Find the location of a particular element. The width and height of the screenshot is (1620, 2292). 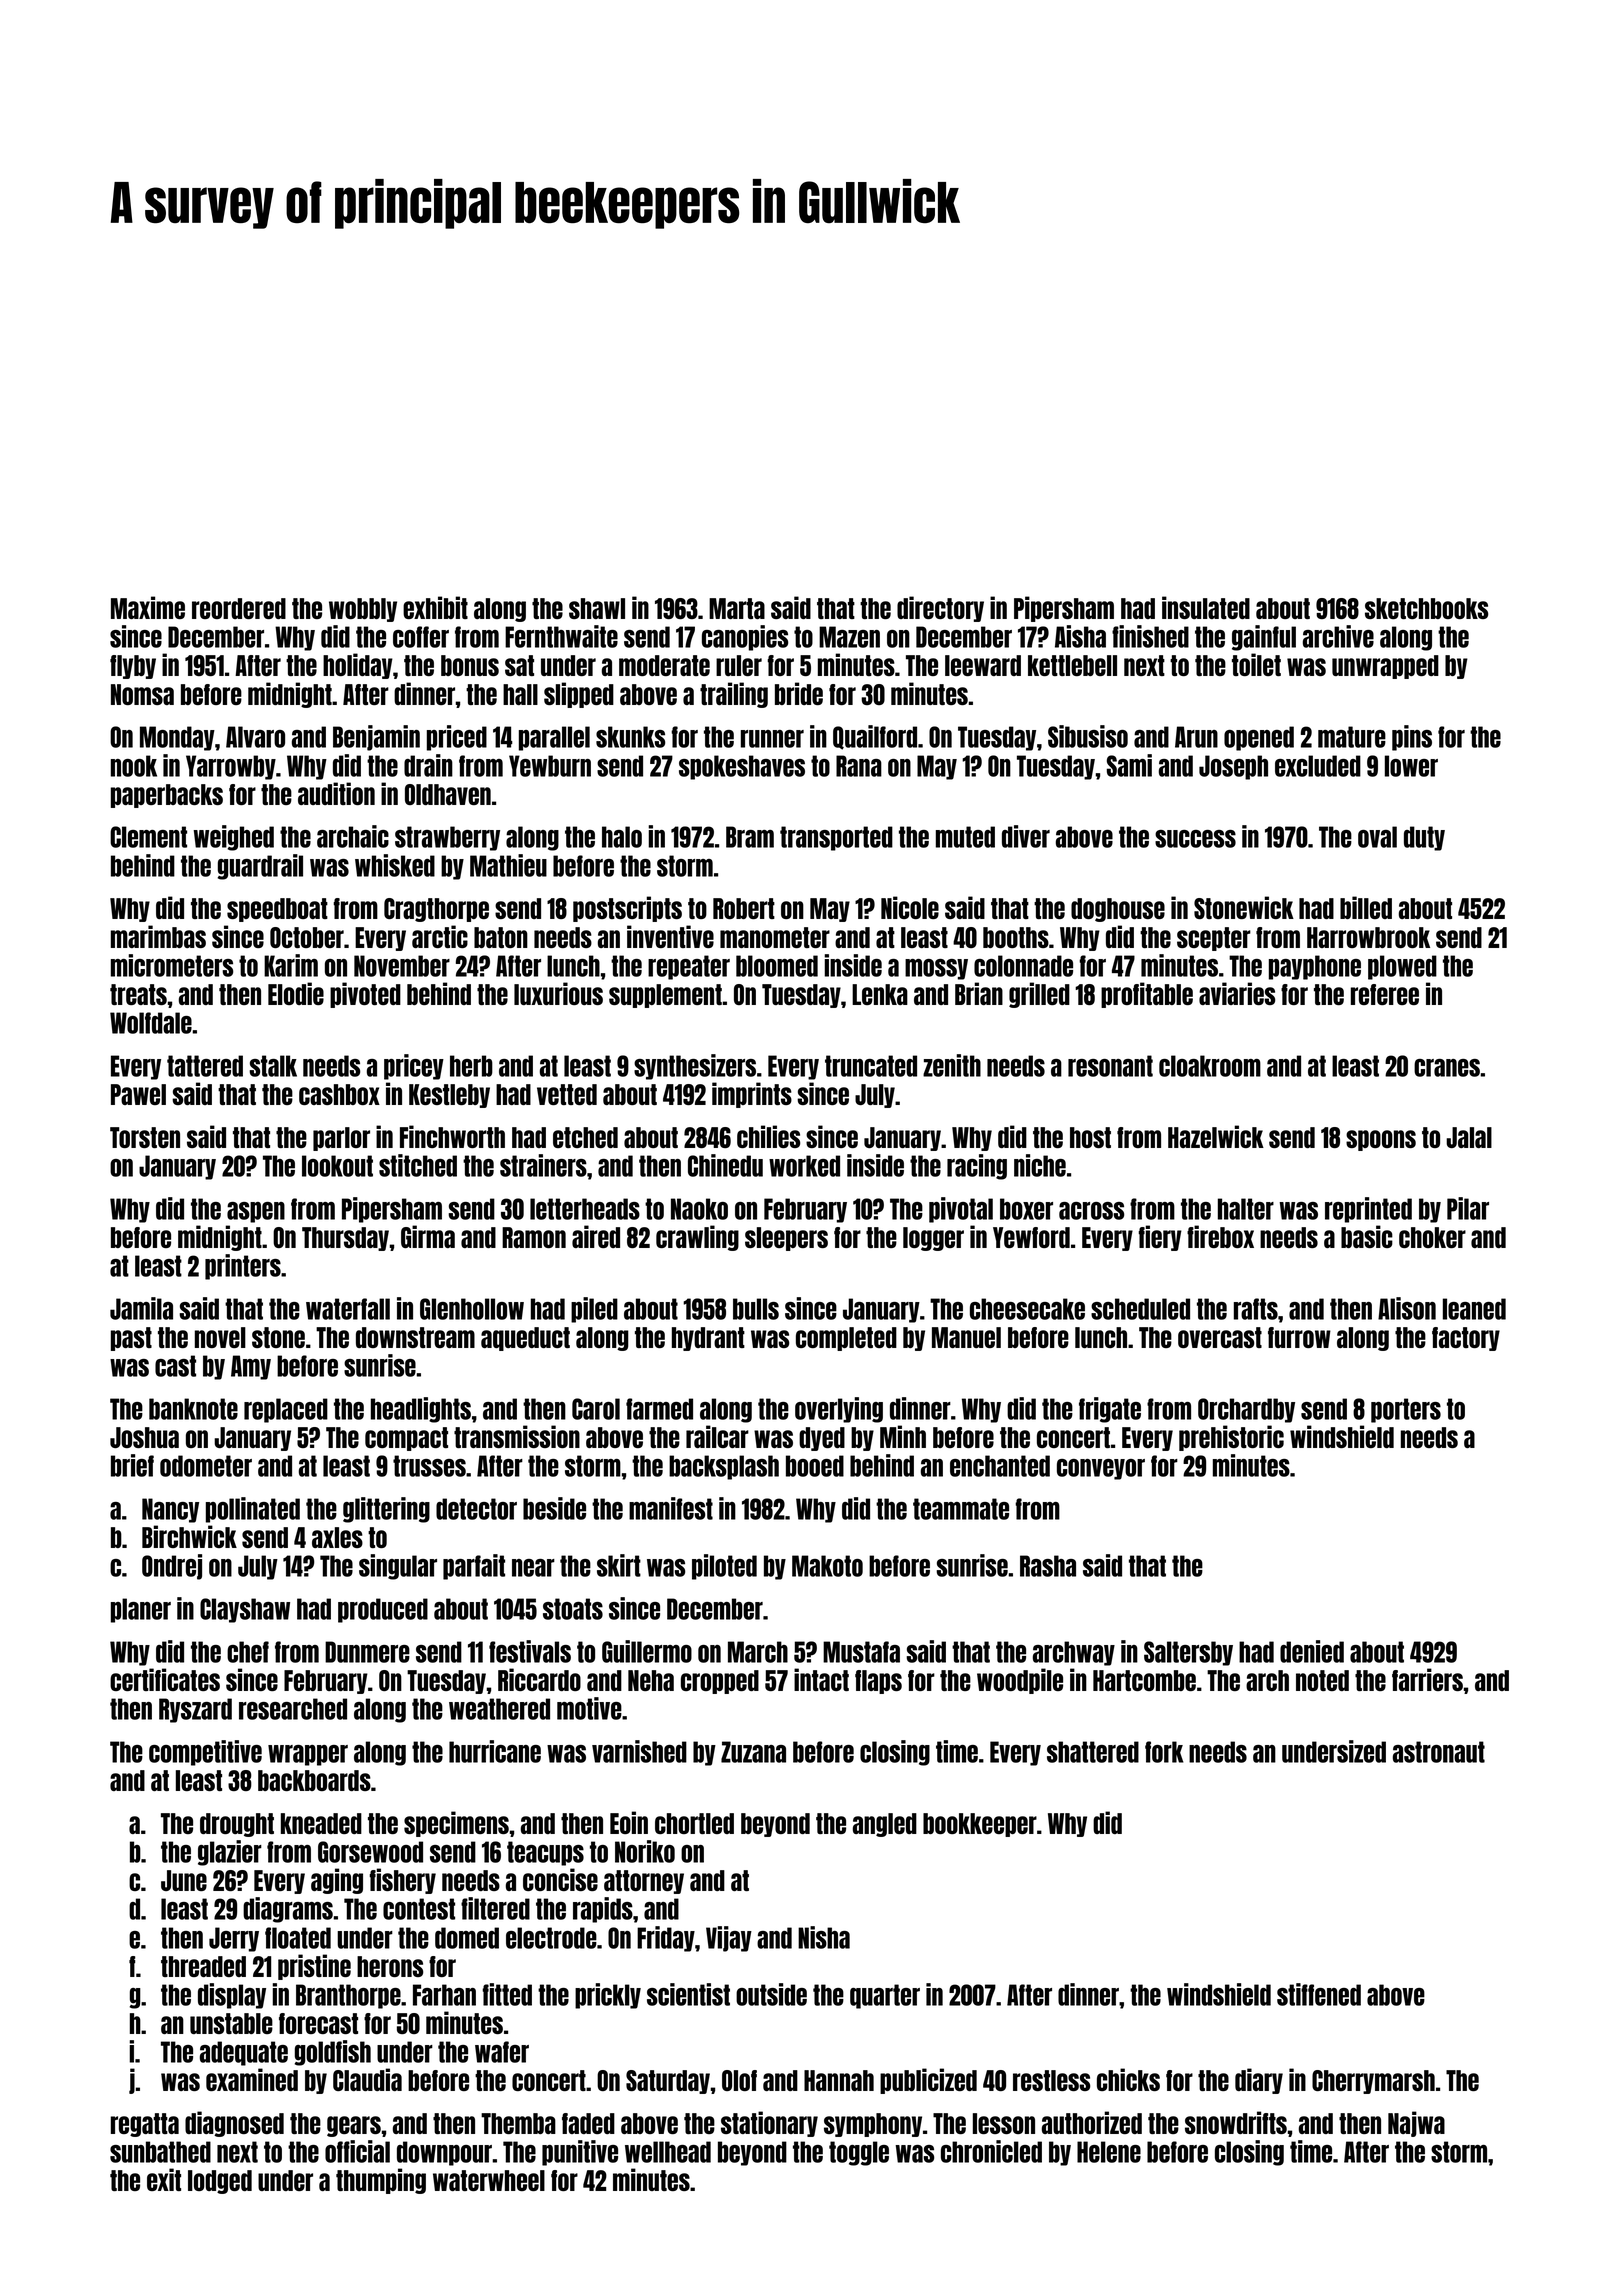

Rasha is located at coordinates (1048, 1566).
